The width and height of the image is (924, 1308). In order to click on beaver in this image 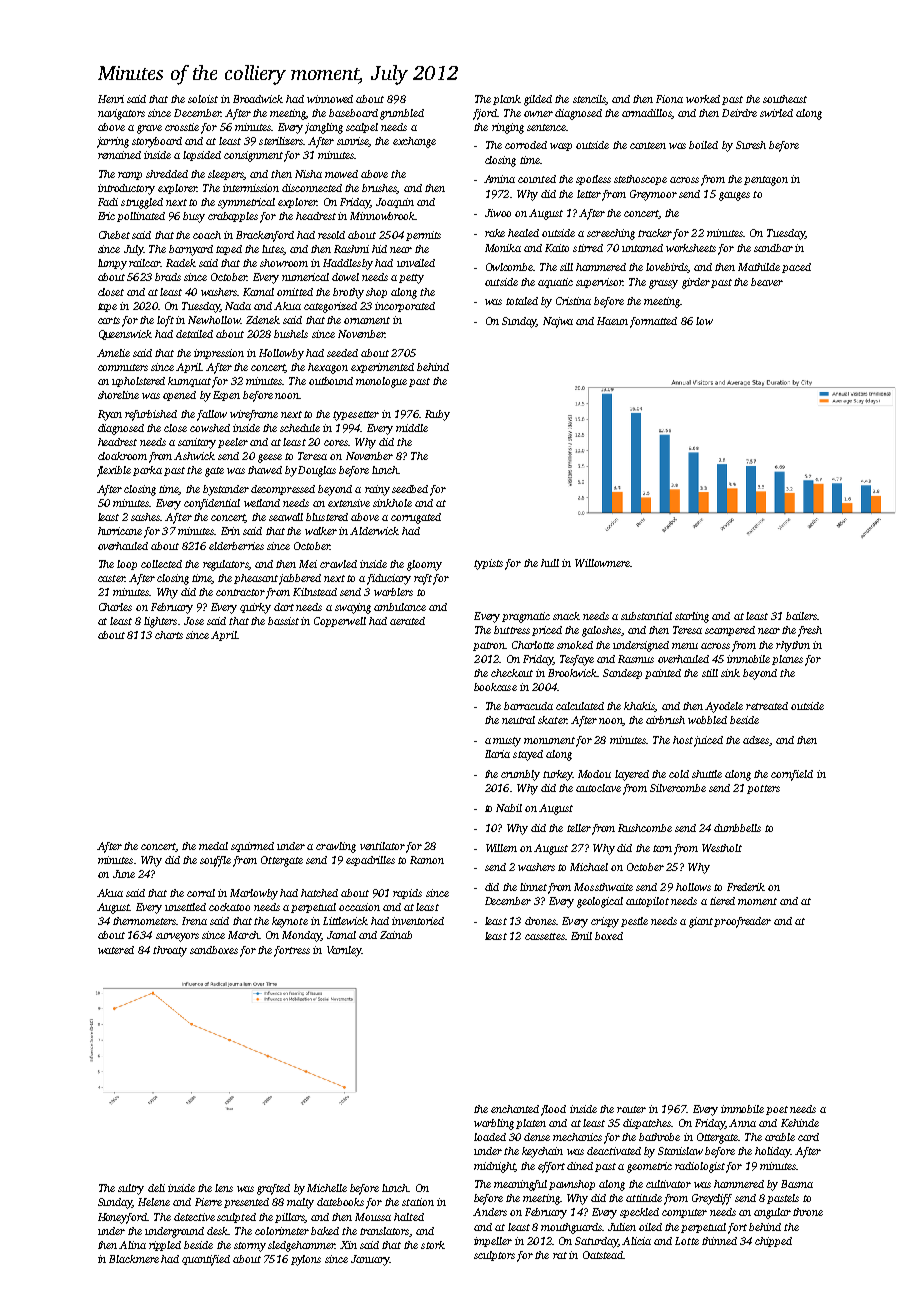, I will do `click(767, 282)`.
